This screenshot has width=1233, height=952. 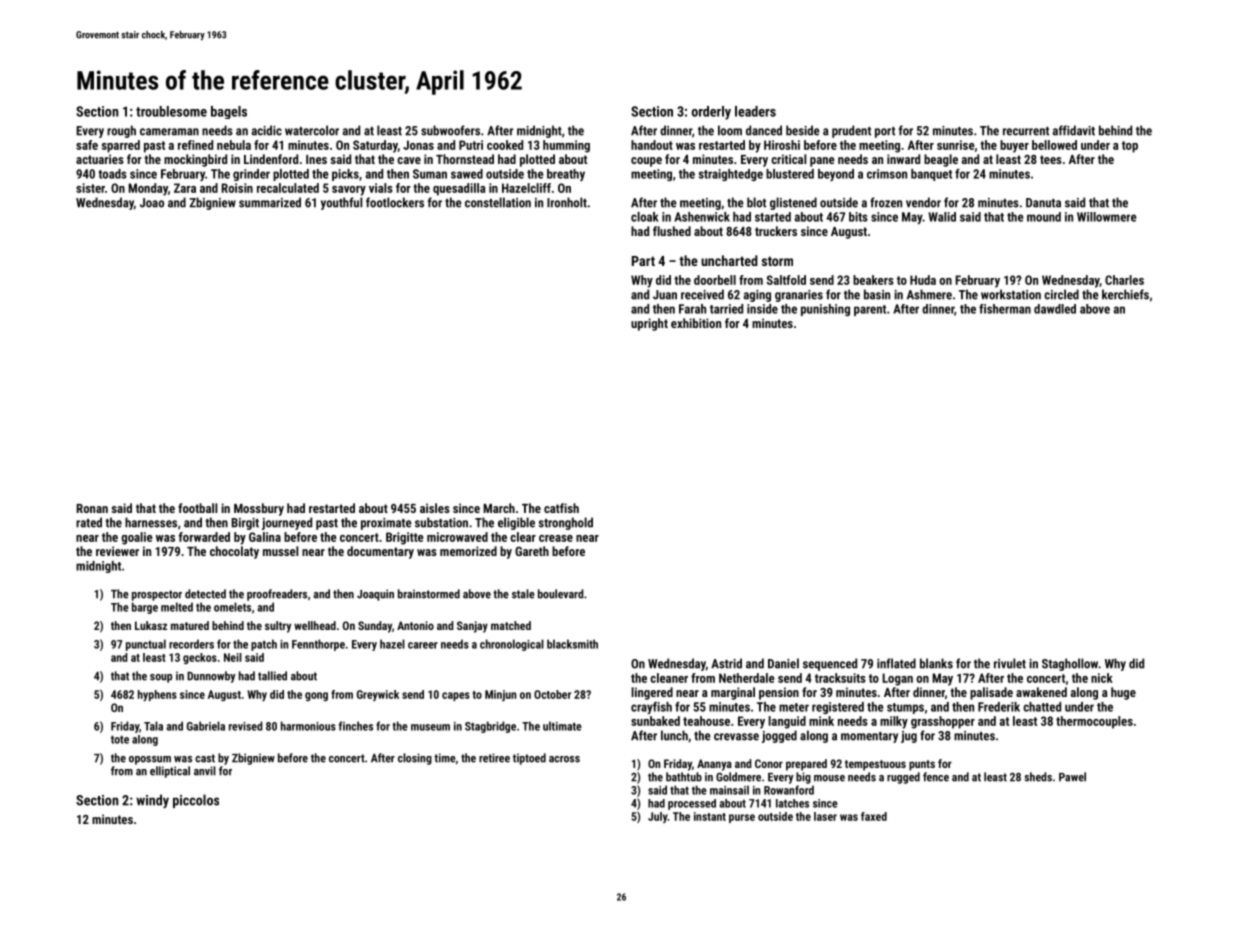 What do you see at coordinates (229, 112) in the screenshot?
I see `bagels` at bounding box center [229, 112].
